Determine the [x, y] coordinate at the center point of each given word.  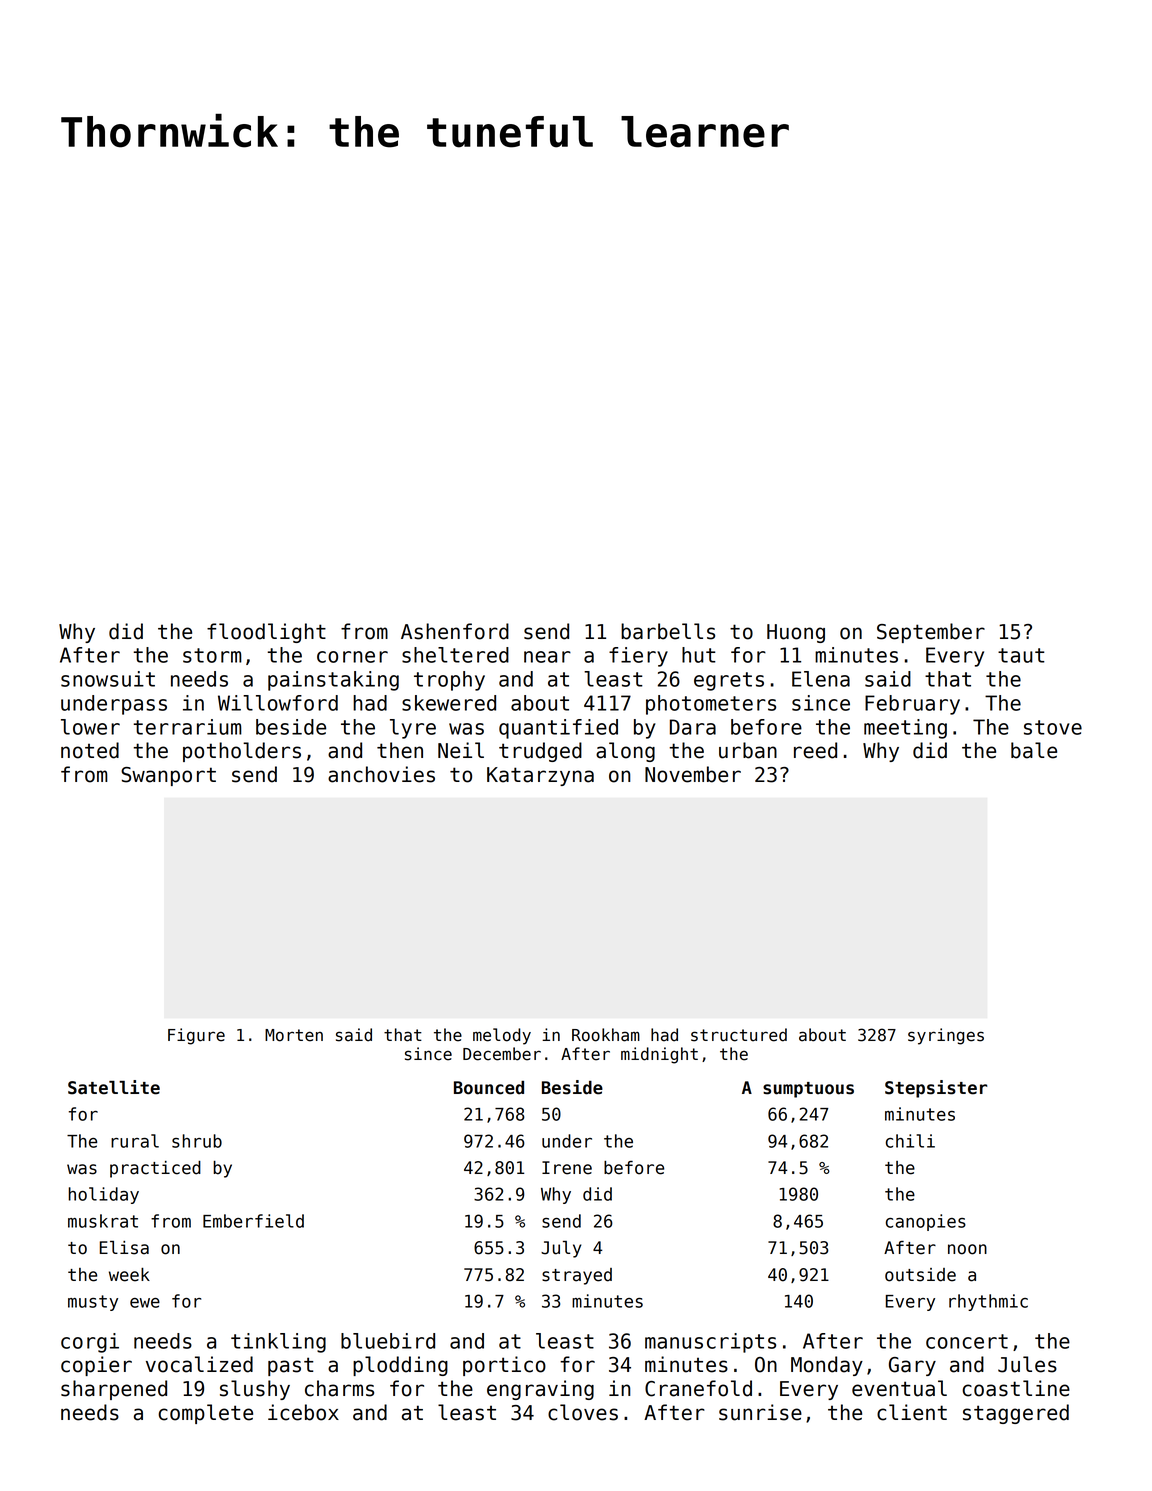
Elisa [124, 1248]
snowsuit [108, 679]
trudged [540, 752]
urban [748, 750]
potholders [242, 752]
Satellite [114, 1087]
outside [920, 1275]
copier [96, 1366]
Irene [567, 1168]
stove [1053, 727]
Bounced [489, 1088]
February [912, 705]
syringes [946, 1036]
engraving [540, 1390]
